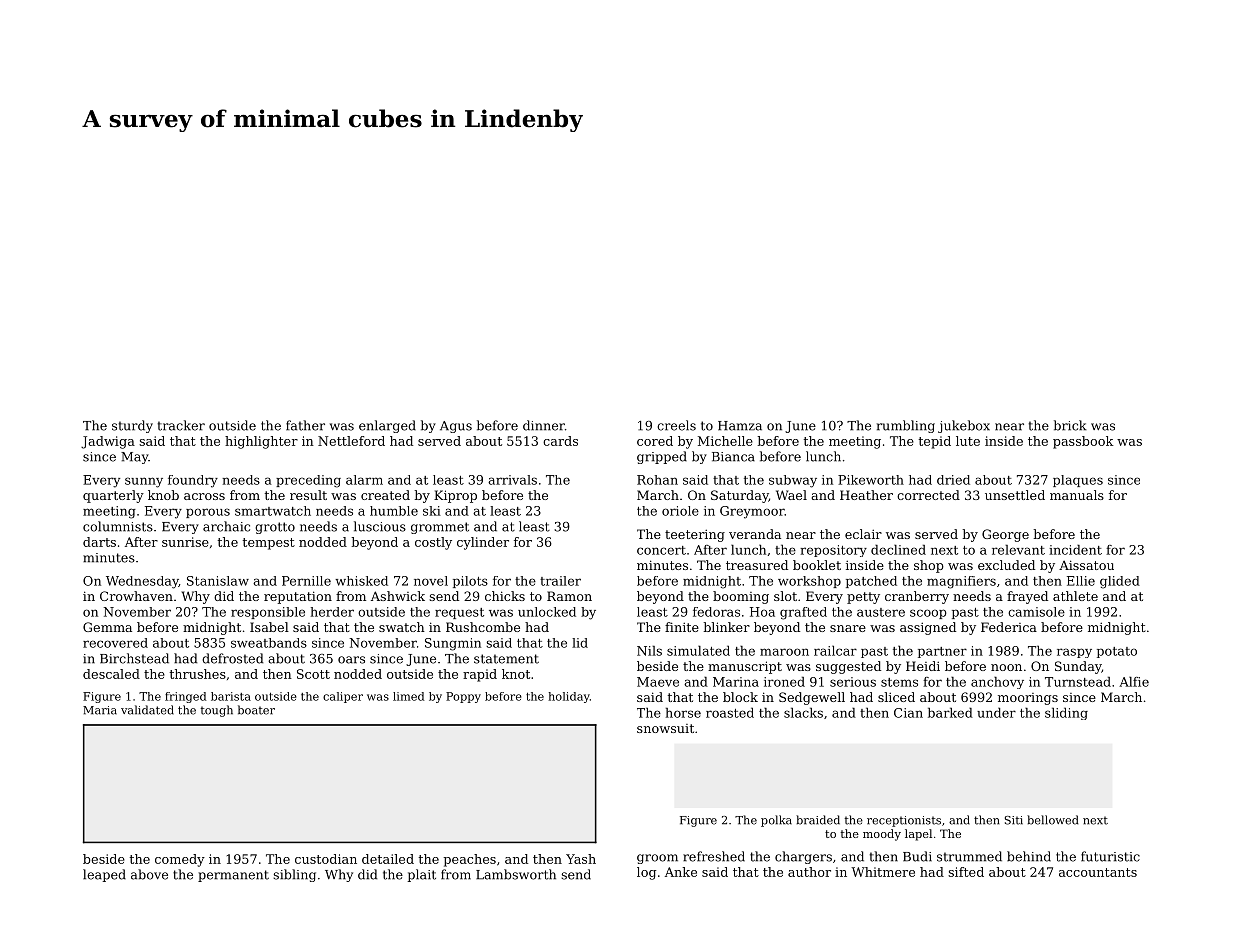  I want to click on raspy, so click(1074, 653).
